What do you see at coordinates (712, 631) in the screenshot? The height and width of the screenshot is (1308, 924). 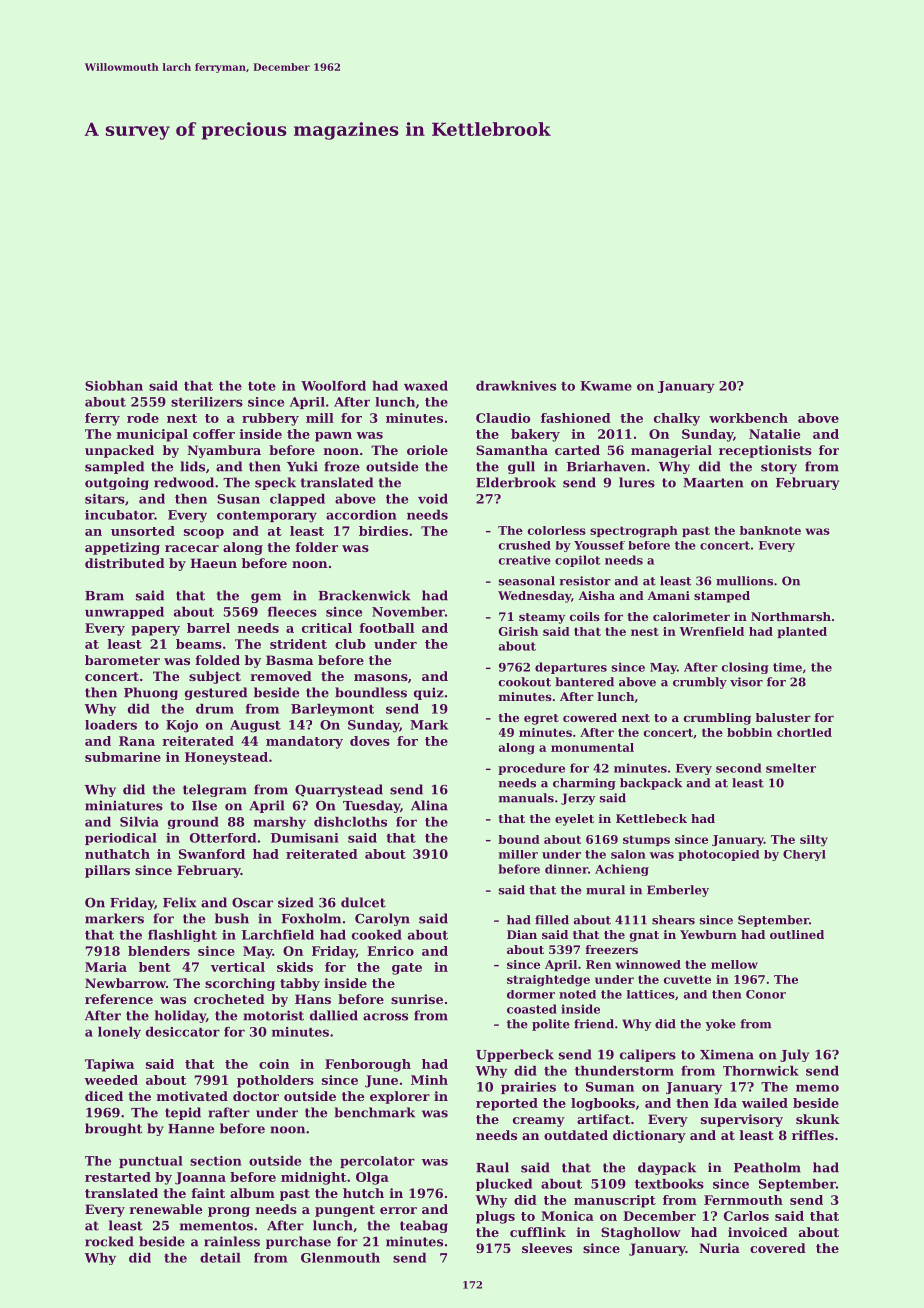 I see `Wrenfield` at bounding box center [712, 631].
